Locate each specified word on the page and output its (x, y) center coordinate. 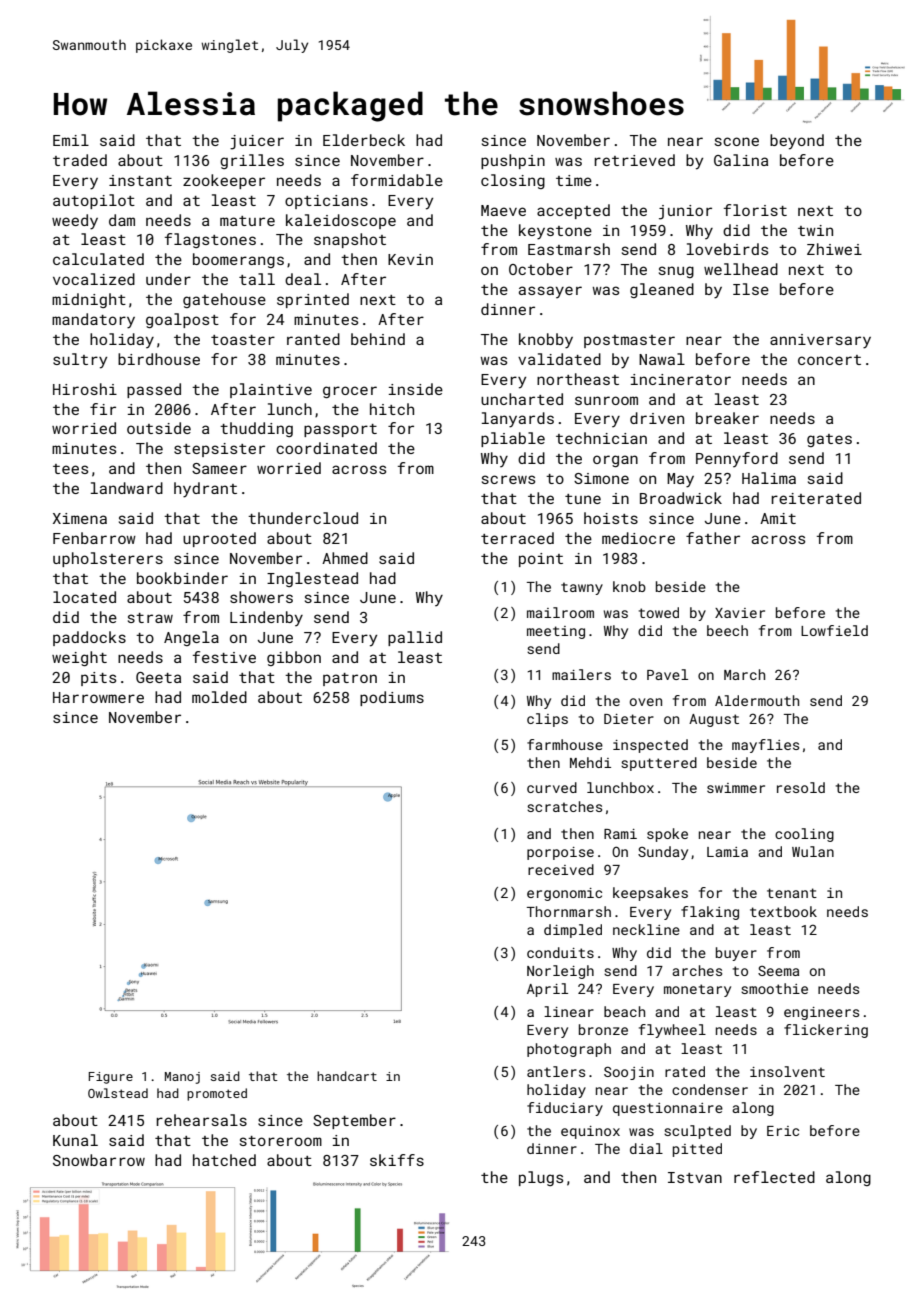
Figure (111, 1078)
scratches (564, 806)
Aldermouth (757, 700)
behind (378, 339)
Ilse (751, 289)
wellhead (741, 269)
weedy (75, 222)
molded (219, 697)
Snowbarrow (99, 1160)
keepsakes (650, 894)
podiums (392, 698)
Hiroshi (85, 389)
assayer (550, 292)
